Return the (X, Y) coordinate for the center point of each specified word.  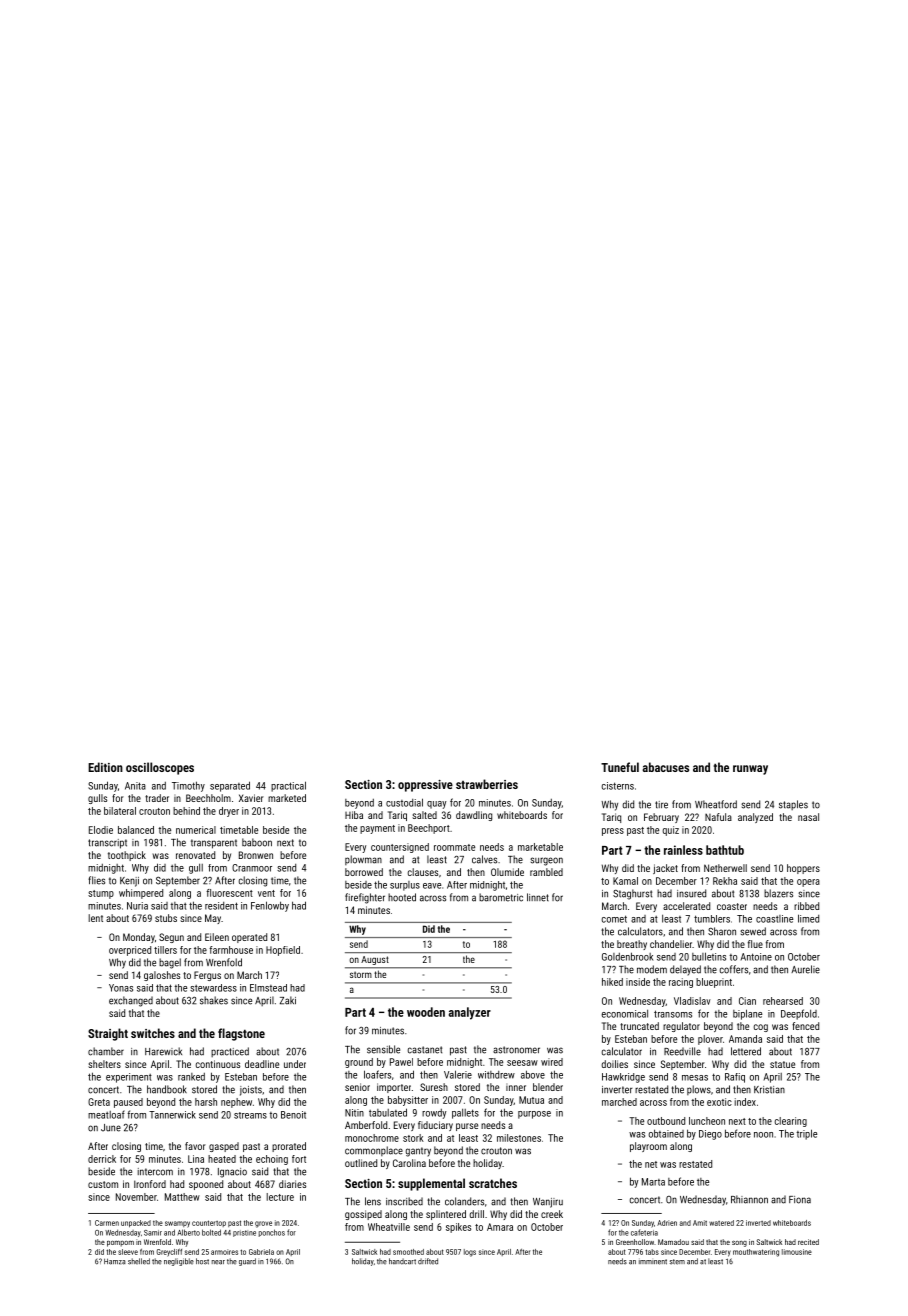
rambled (546, 872)
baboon (257, 842)
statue (782, 1064)
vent (266, 893)
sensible (383, 1049)
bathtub (725, 850)
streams (250, 1115)
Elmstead (268, 988)
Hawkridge (623, 1078)
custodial (404, 802)
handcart (402, 1261)
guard (247, 1262)
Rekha (725, 881)
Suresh (434, 1087)
